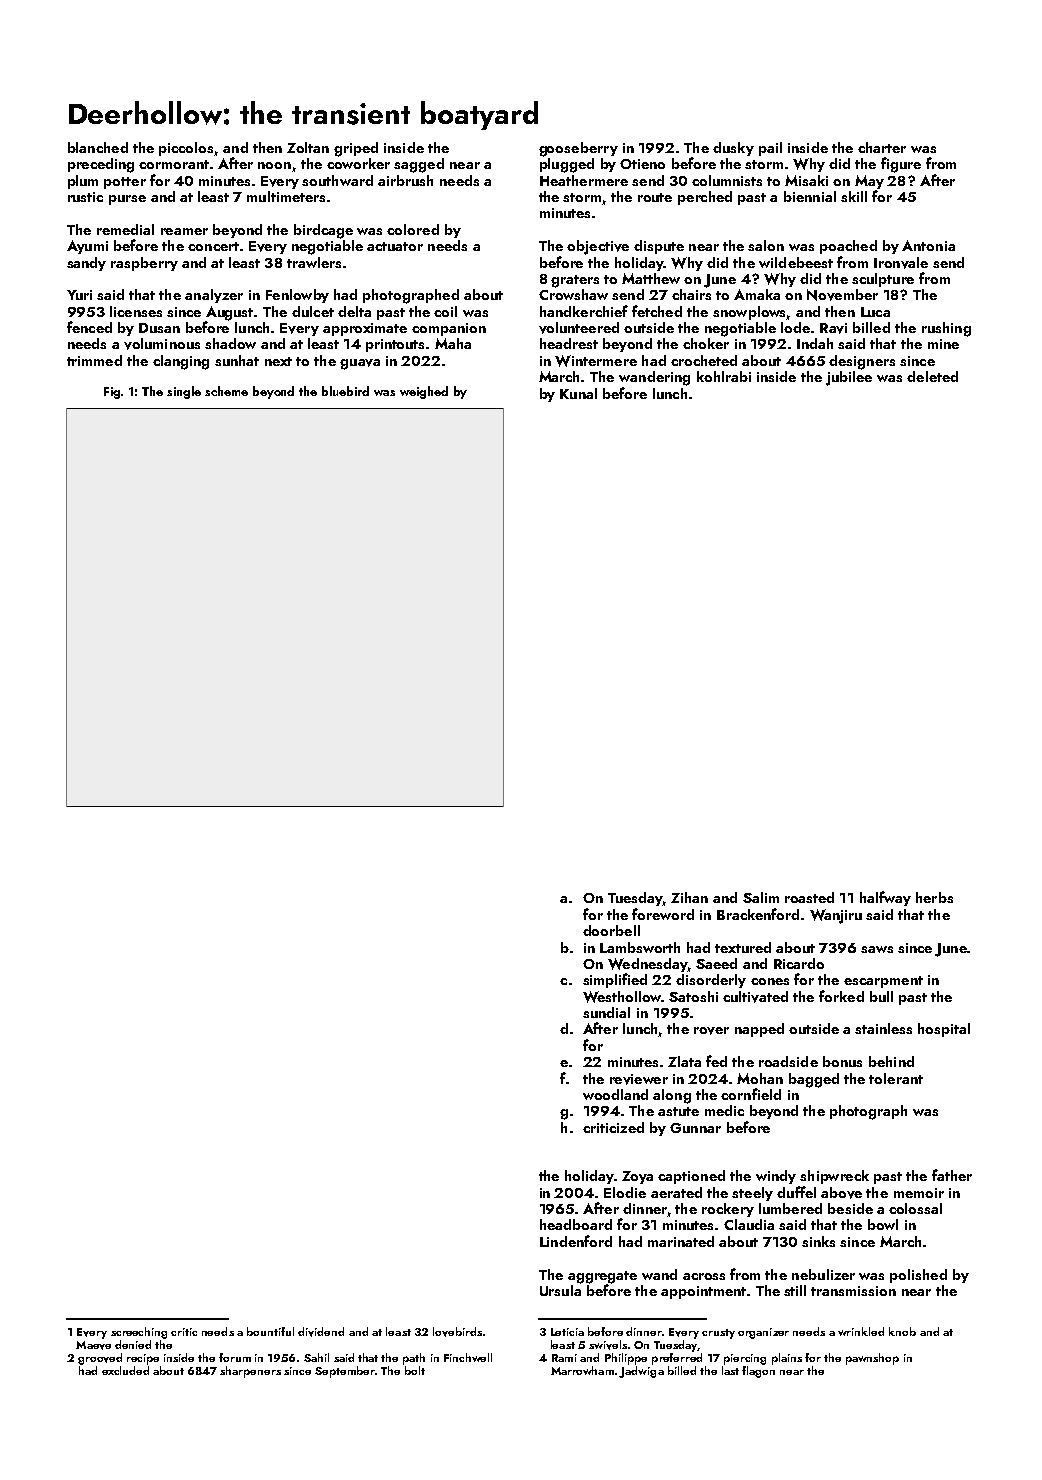 The height and width of the screenshot is (1480, 1042). I want to click on windy, so click(776, 1177).
